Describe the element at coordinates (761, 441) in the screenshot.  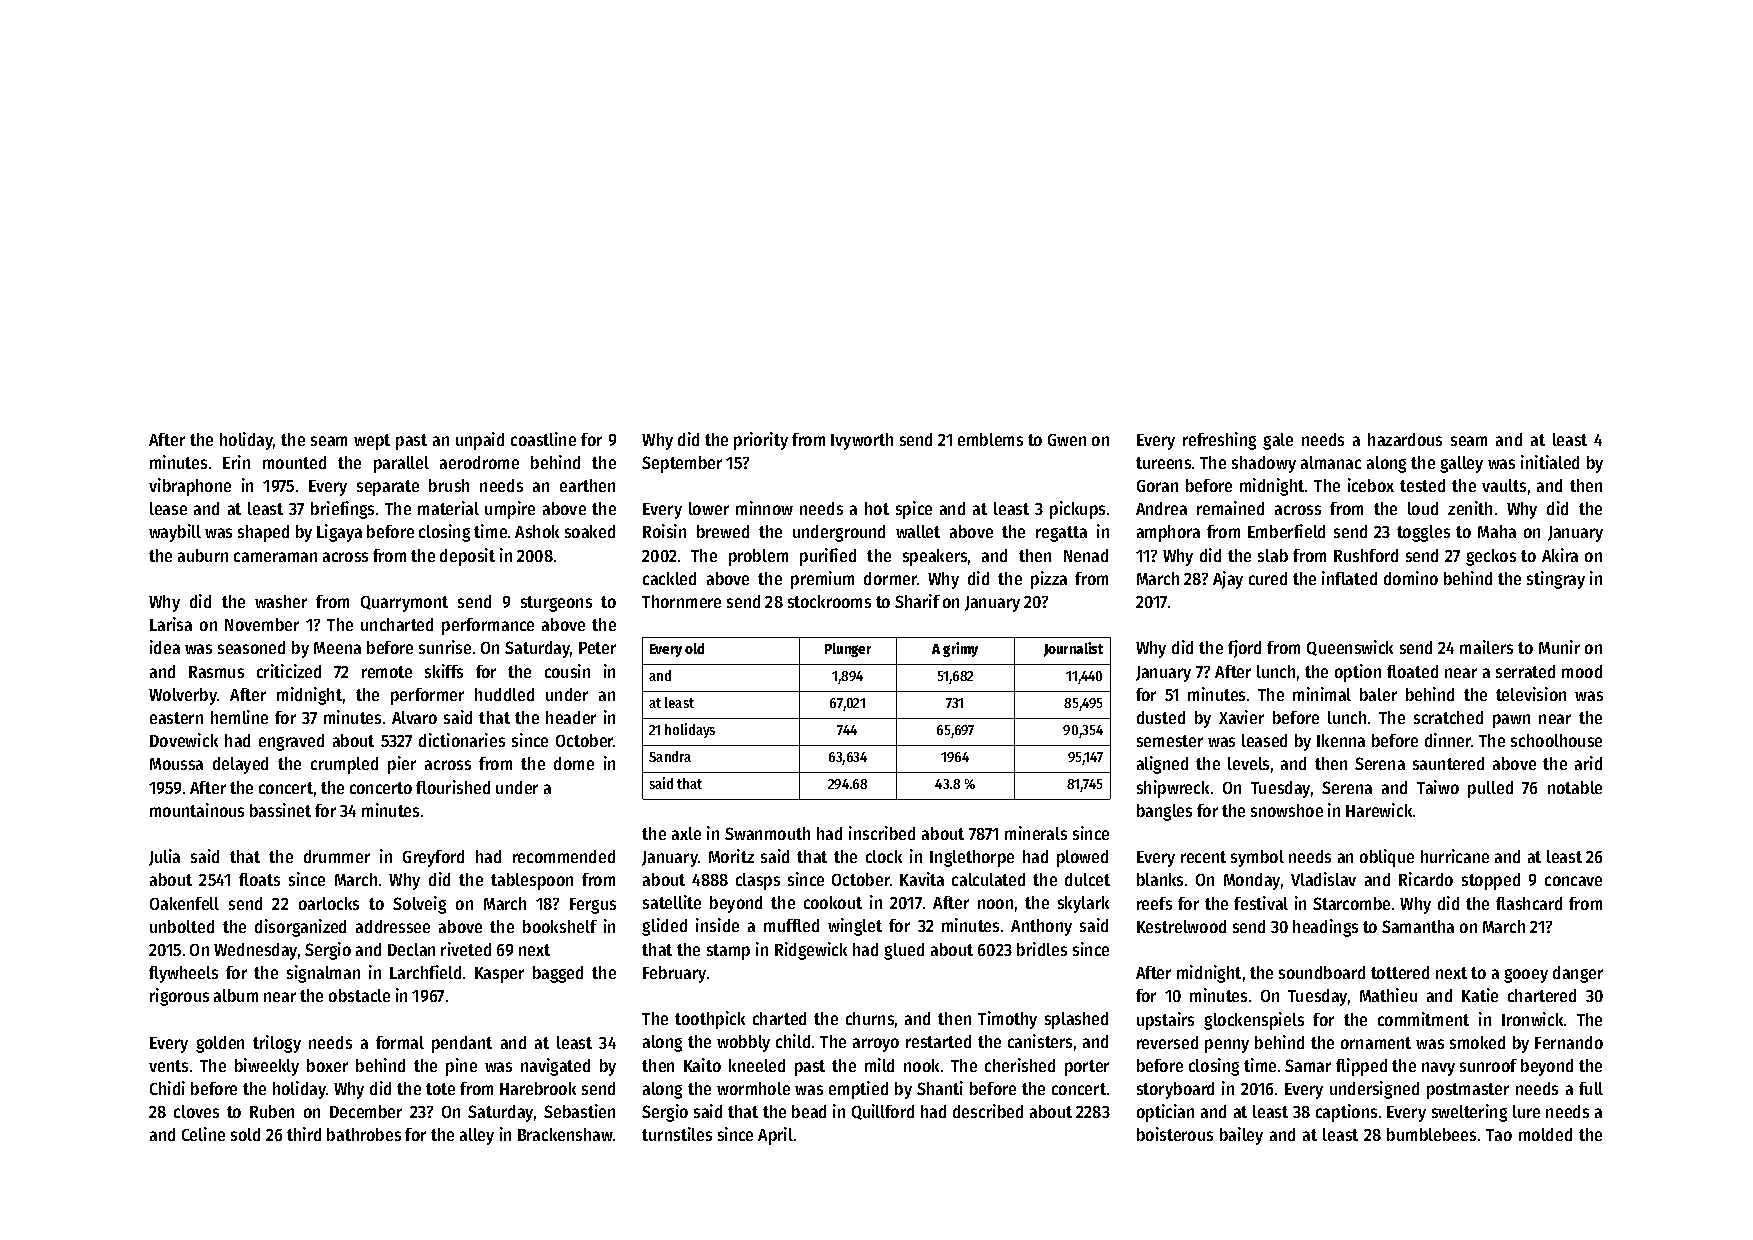
I see `priority` at that location.
